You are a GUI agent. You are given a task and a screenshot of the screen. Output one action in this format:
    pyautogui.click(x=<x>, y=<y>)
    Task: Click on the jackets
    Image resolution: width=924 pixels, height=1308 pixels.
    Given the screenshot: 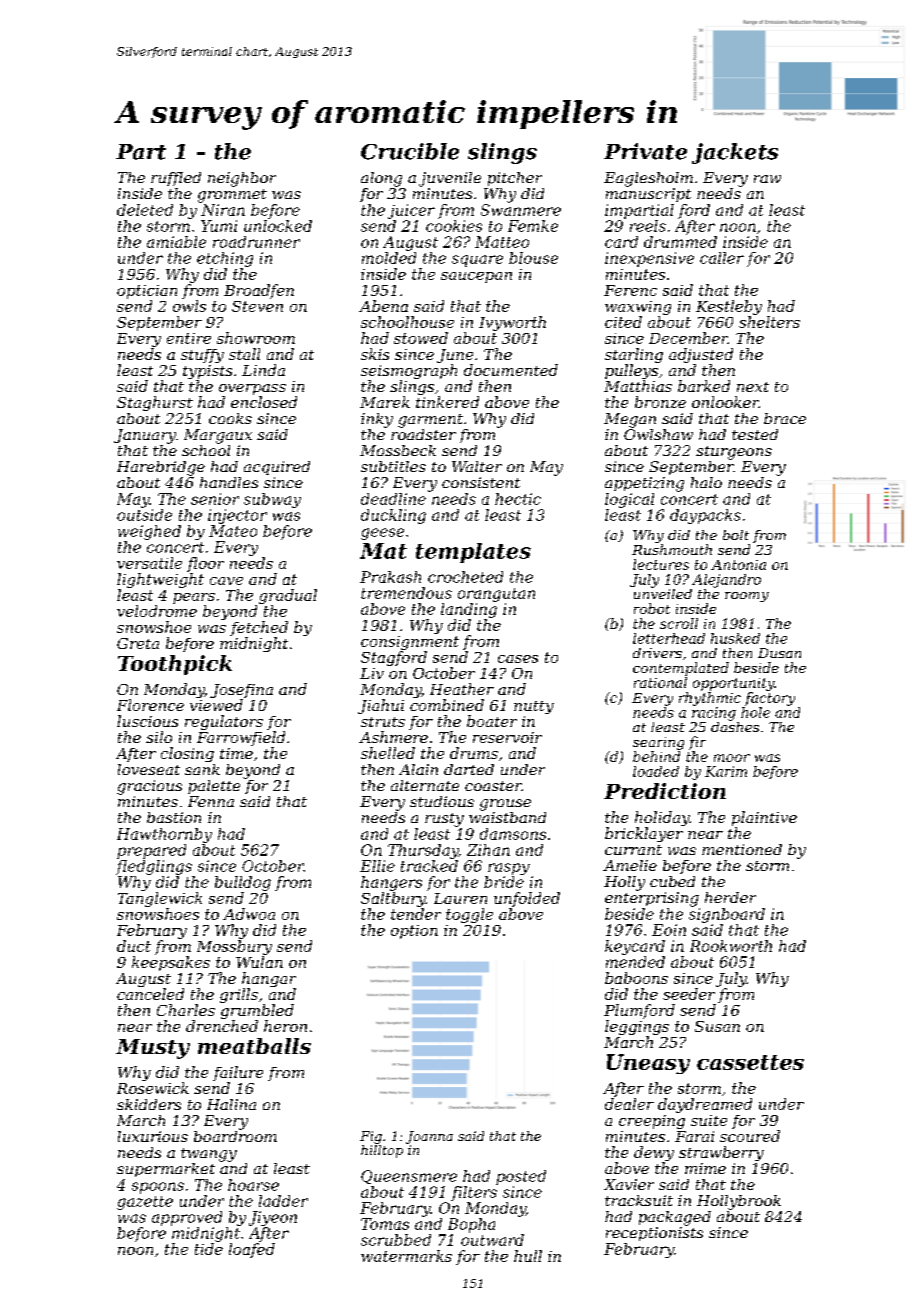 What is the action you would take?
    pyautogui.click(x=735, y=153)
